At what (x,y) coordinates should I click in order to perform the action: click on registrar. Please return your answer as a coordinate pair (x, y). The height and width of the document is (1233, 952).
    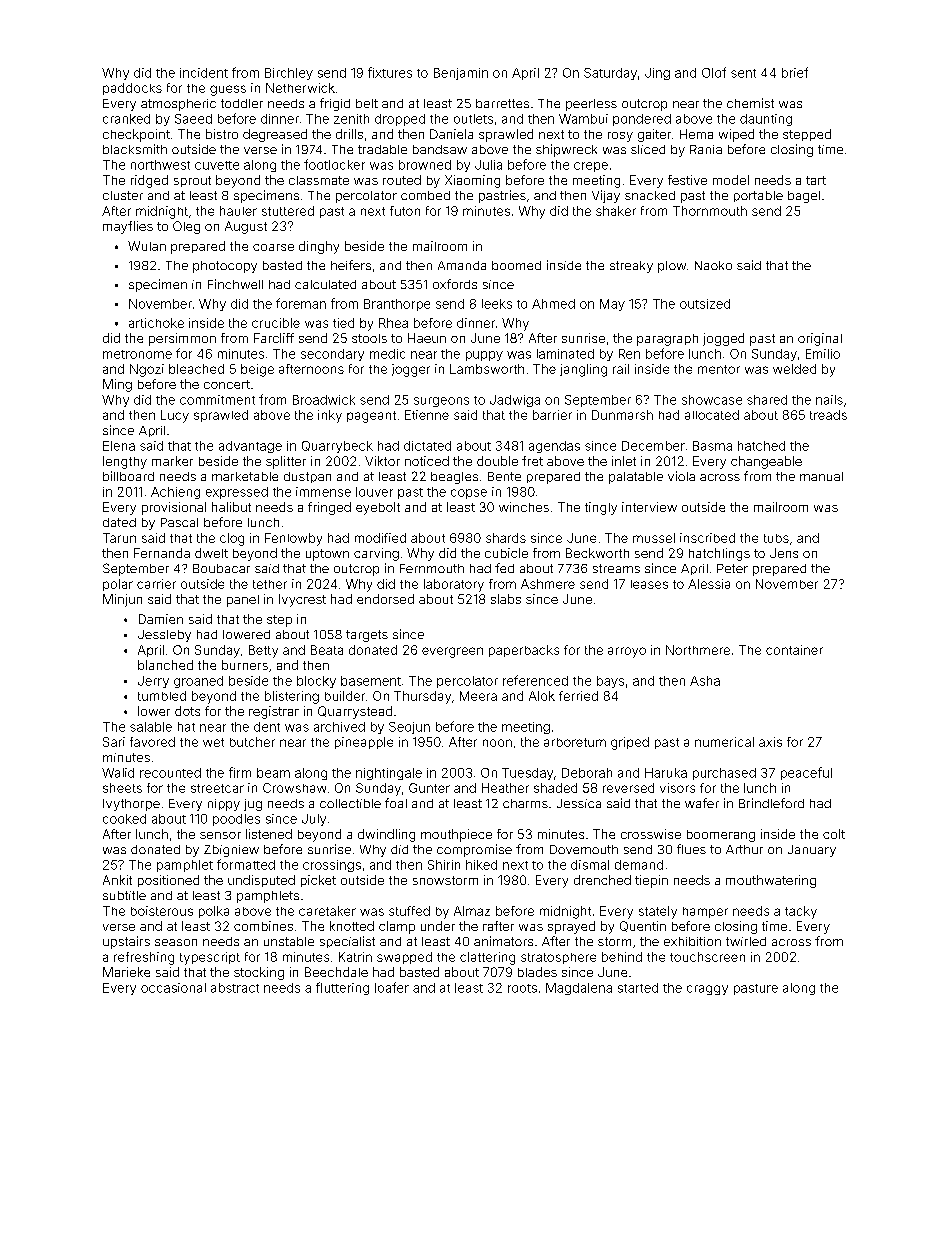
    Looking at the image, I should click on (274, 712).
